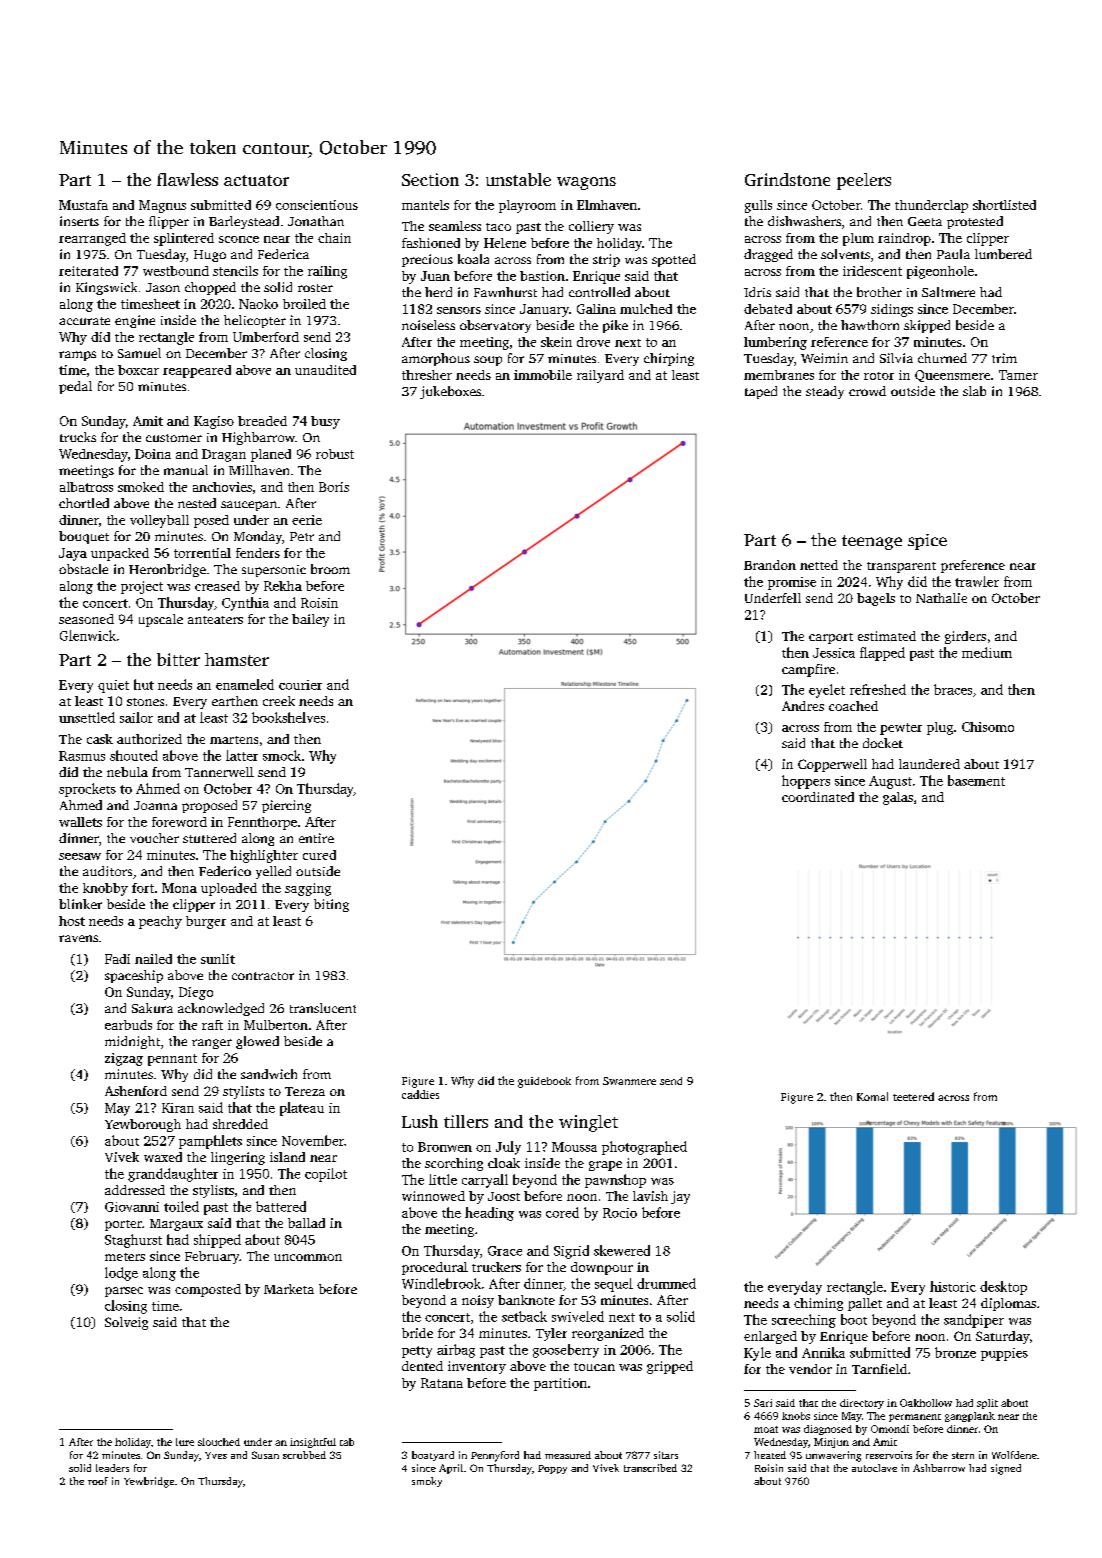  Describe the element at coordinates (184, 239) in the page. I see `splintered` at that location.
